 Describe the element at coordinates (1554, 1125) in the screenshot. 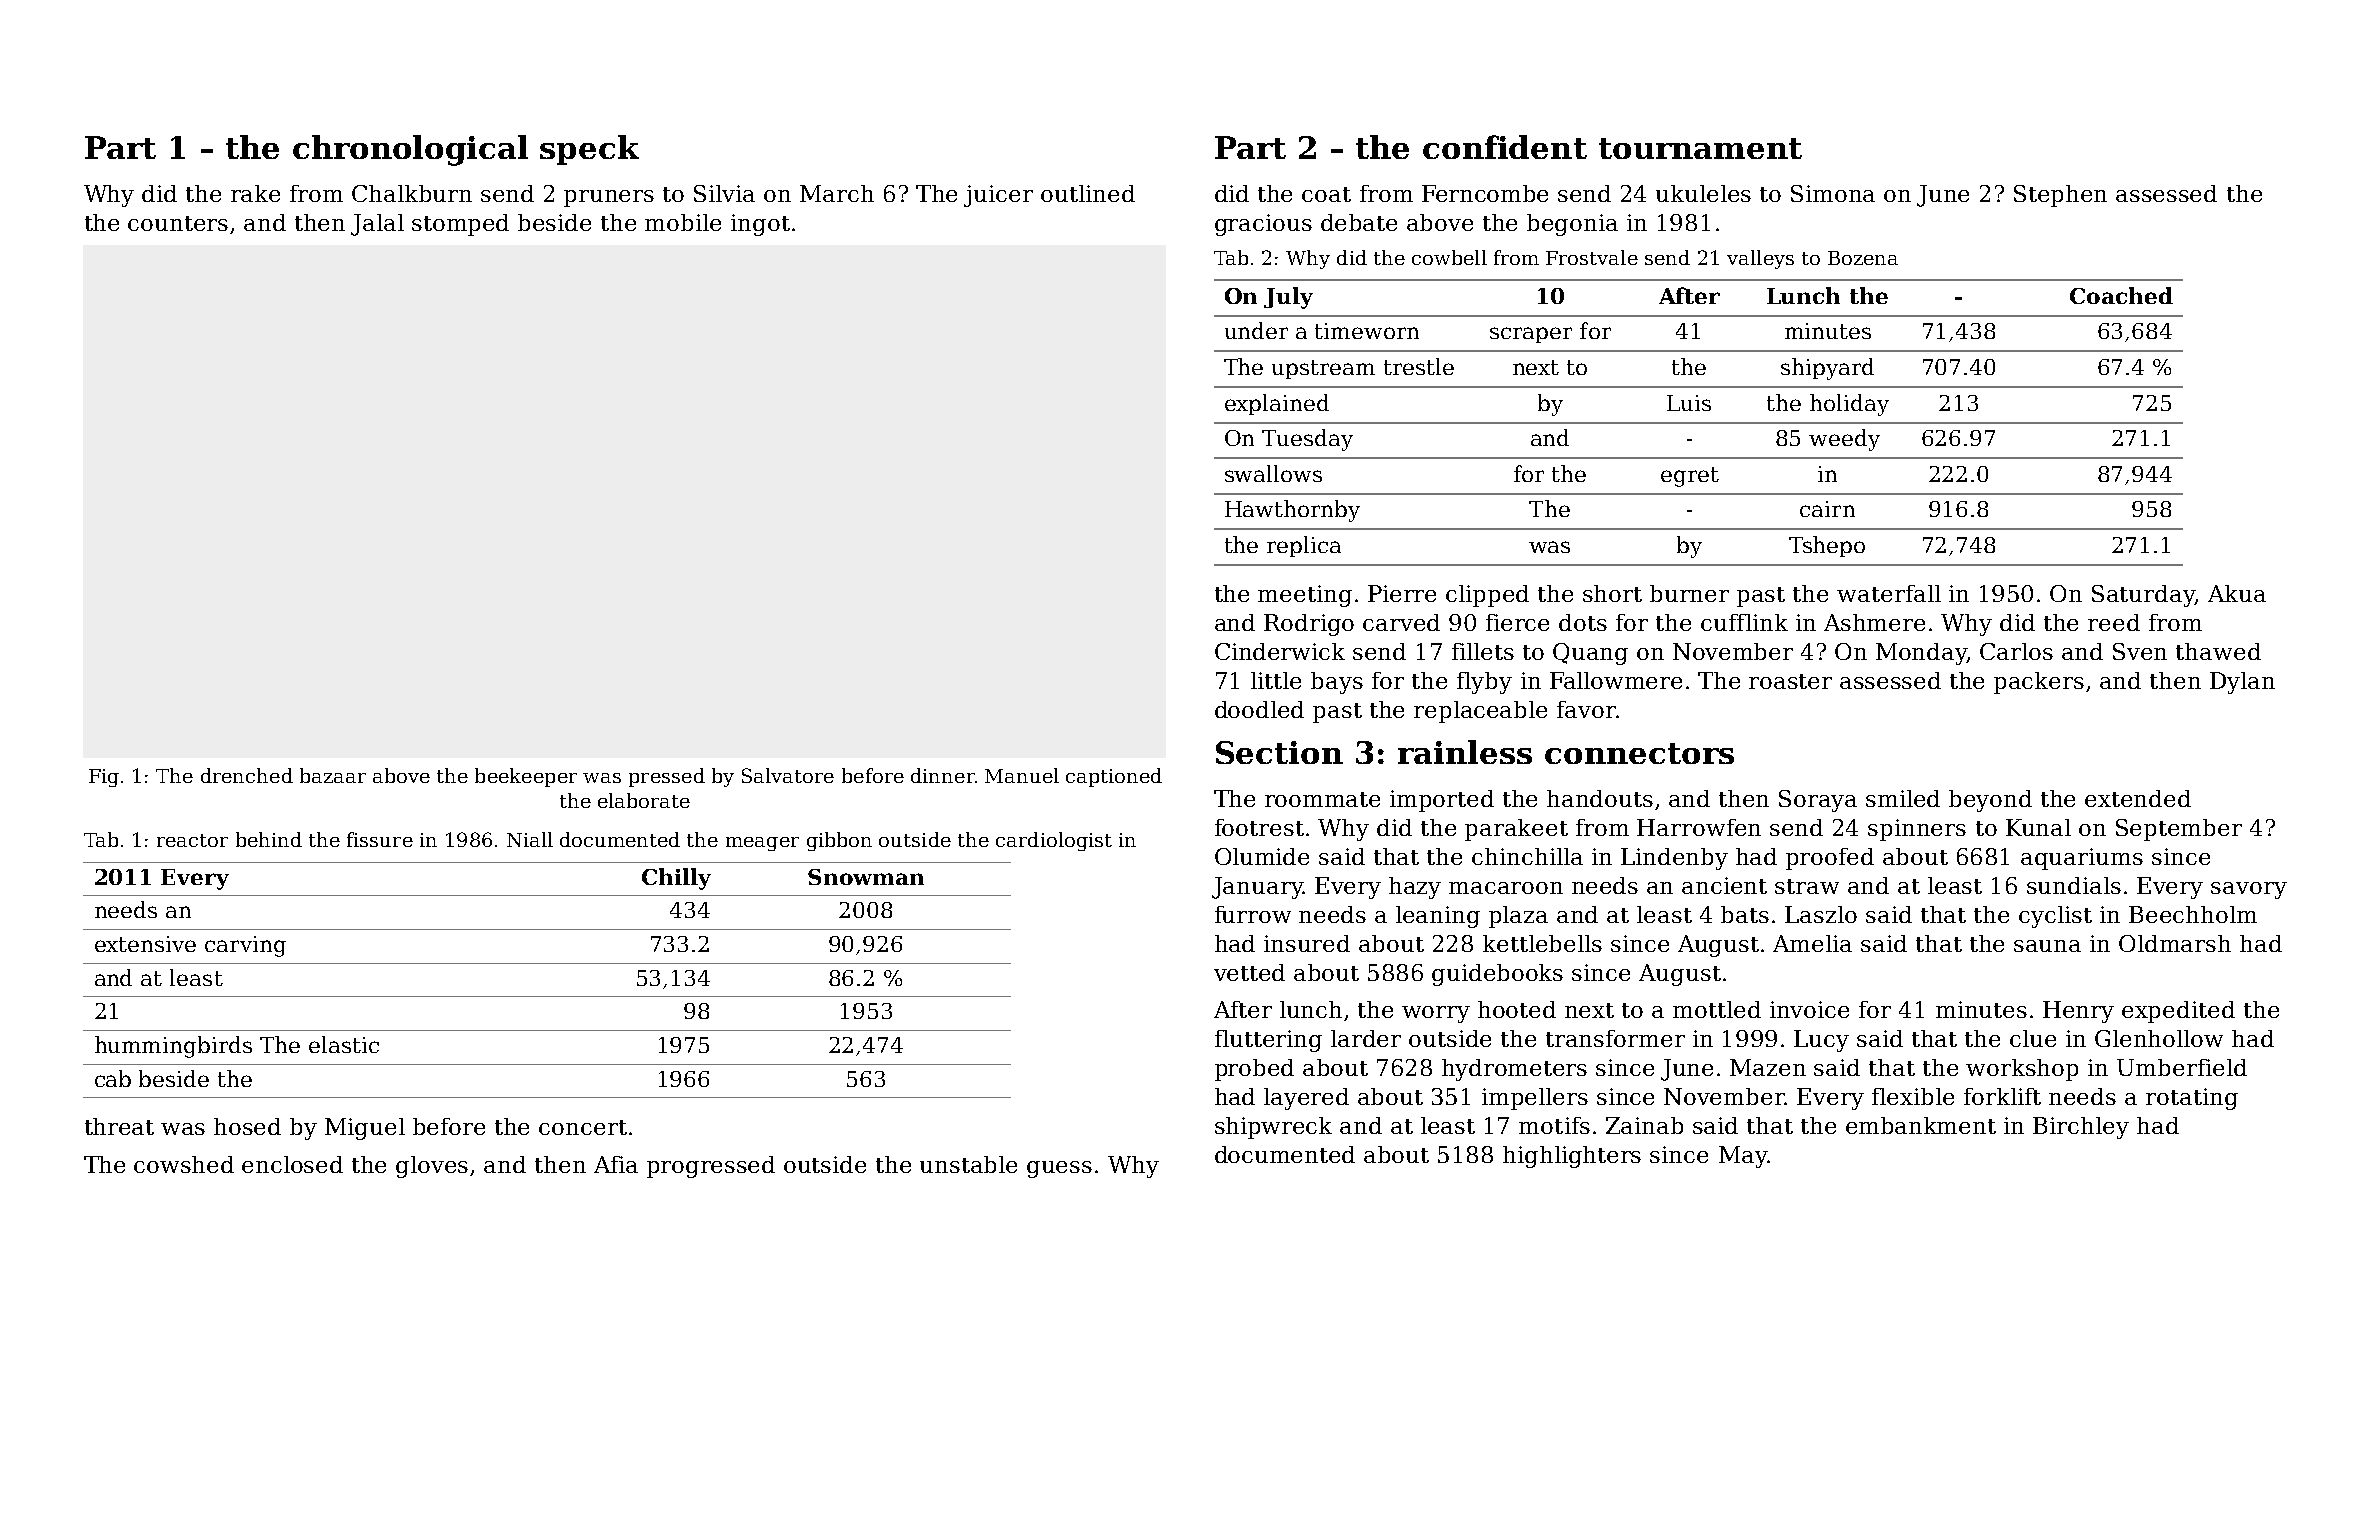

I see `motifs` at that location.
